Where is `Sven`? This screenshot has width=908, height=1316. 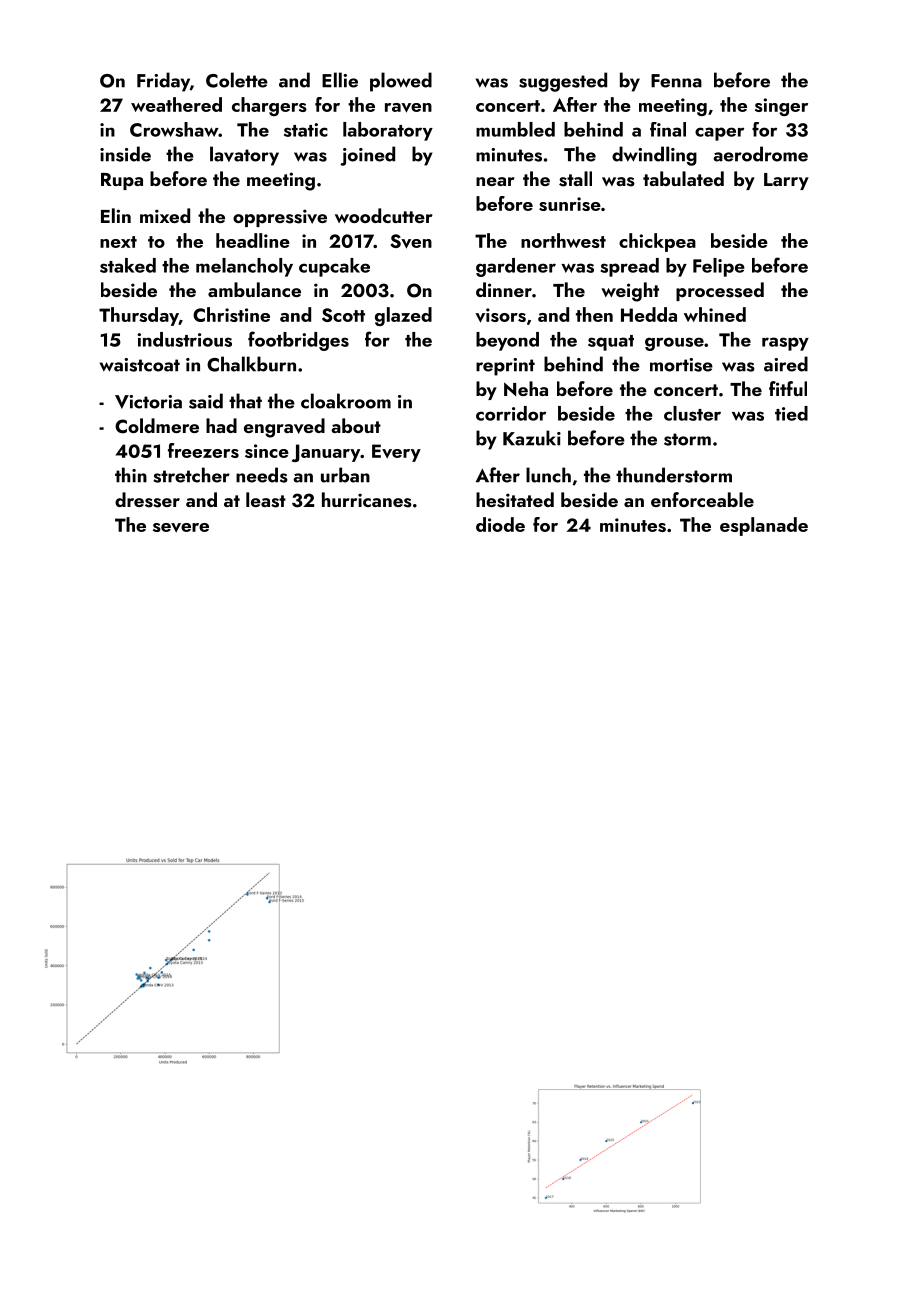
Sven is located at coordinates (411, 241).
